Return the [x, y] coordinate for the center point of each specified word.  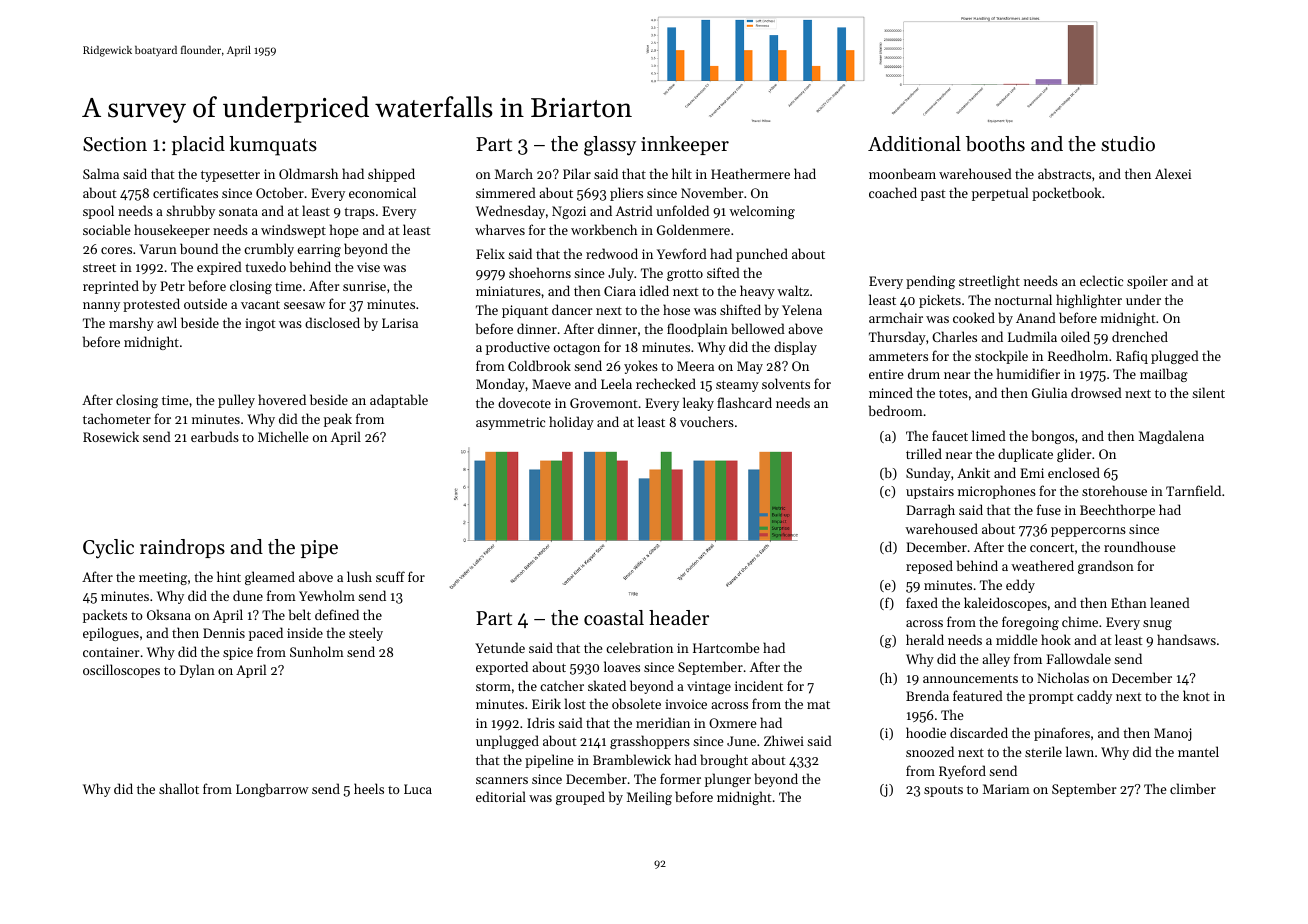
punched [762, 255]
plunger [728, 780]
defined [337, 614]
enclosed [1074, 472]
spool [98, 212]
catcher [562, 685]
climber [1193, 788]
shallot [179, 788]
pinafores [1062, 734]
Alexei [1173, 173]
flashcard [744, 402]
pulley [236, 401]
